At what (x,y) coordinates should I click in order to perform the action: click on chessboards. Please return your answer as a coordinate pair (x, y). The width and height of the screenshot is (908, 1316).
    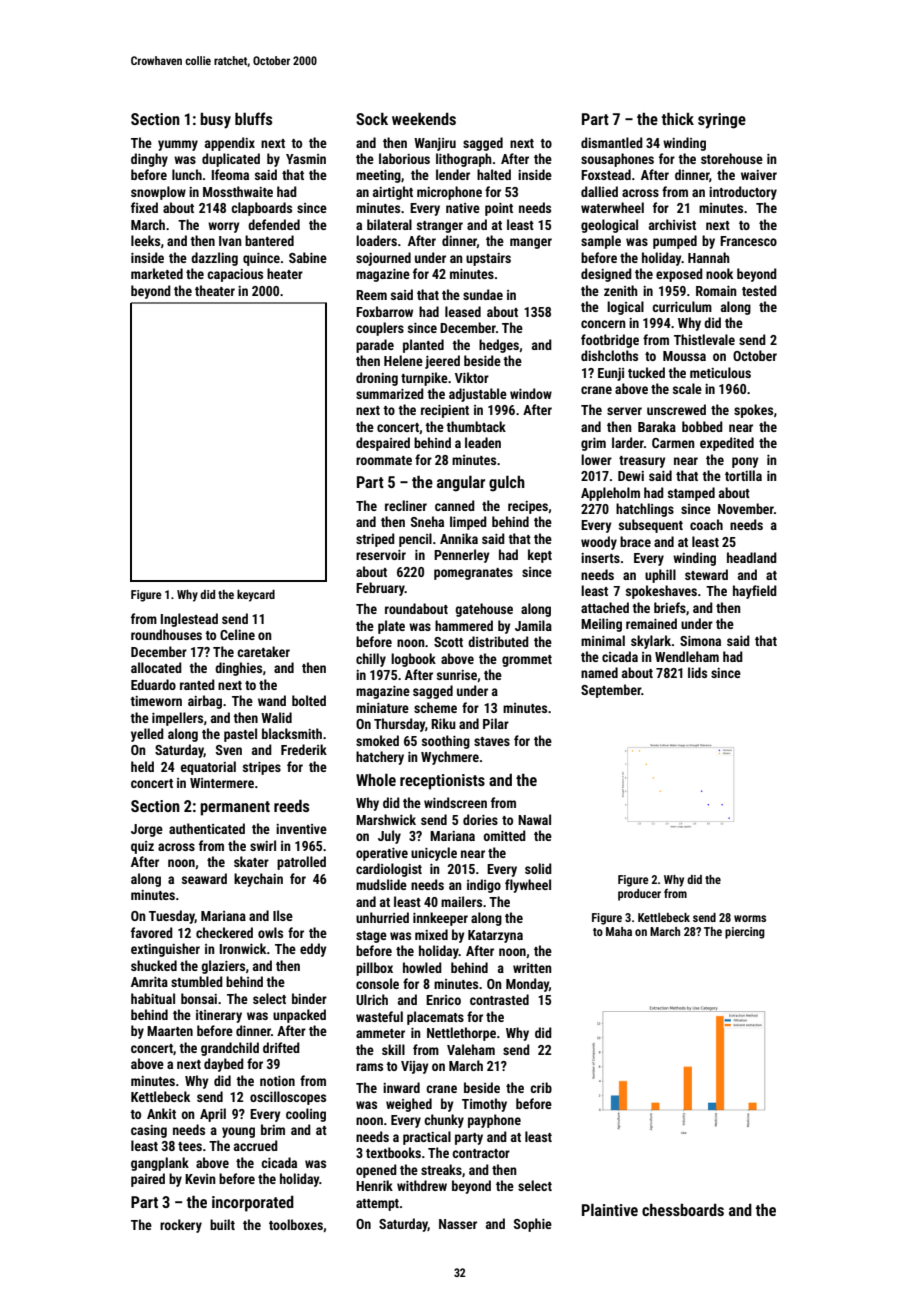
    Looking at the image, I should click on (683, 1210).
